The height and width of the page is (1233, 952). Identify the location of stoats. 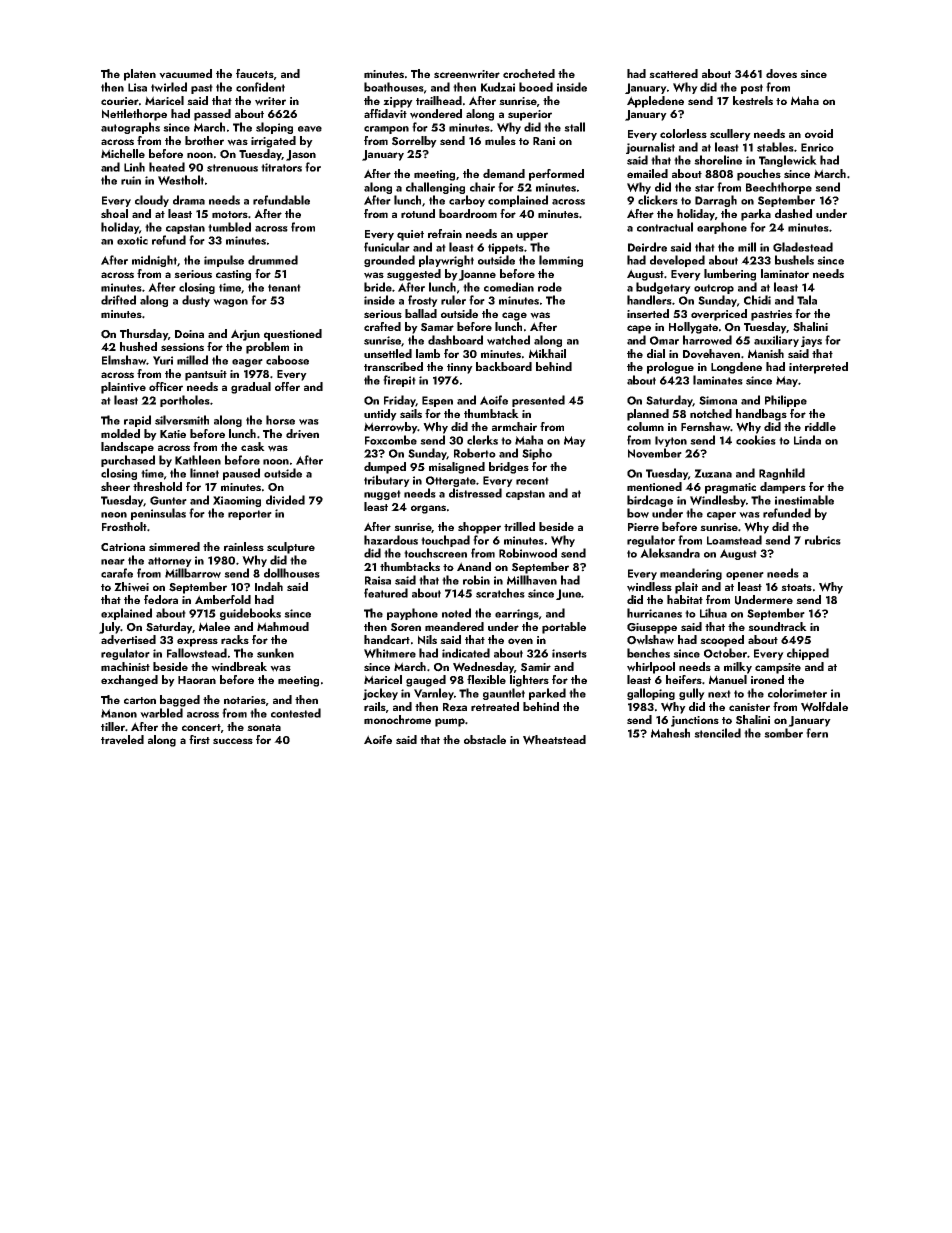
(796, 587).
